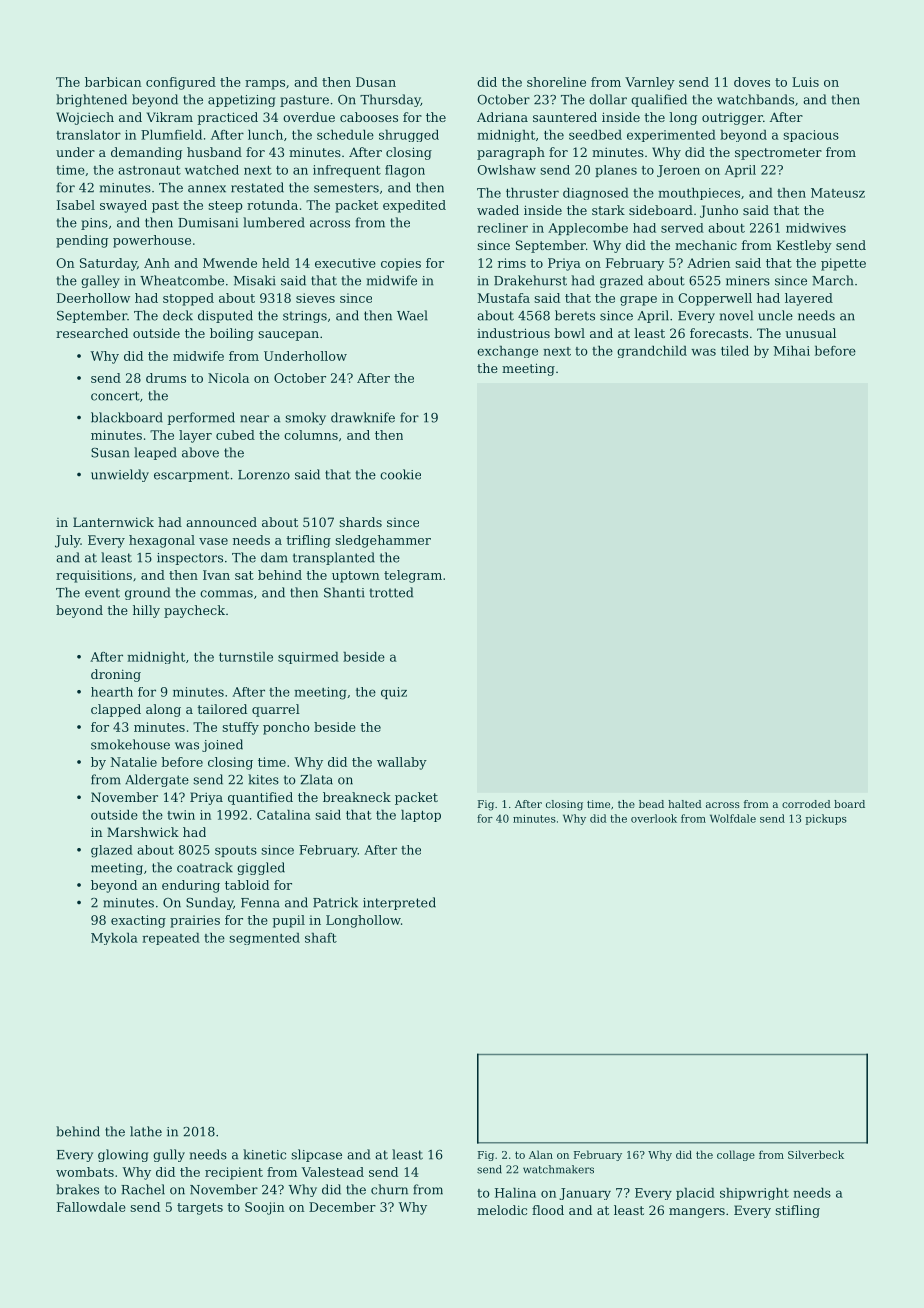  What do you see at coordinates (816, 1154) in the document?
I see `Silverbeck` at bounding box center [816, 1154].
